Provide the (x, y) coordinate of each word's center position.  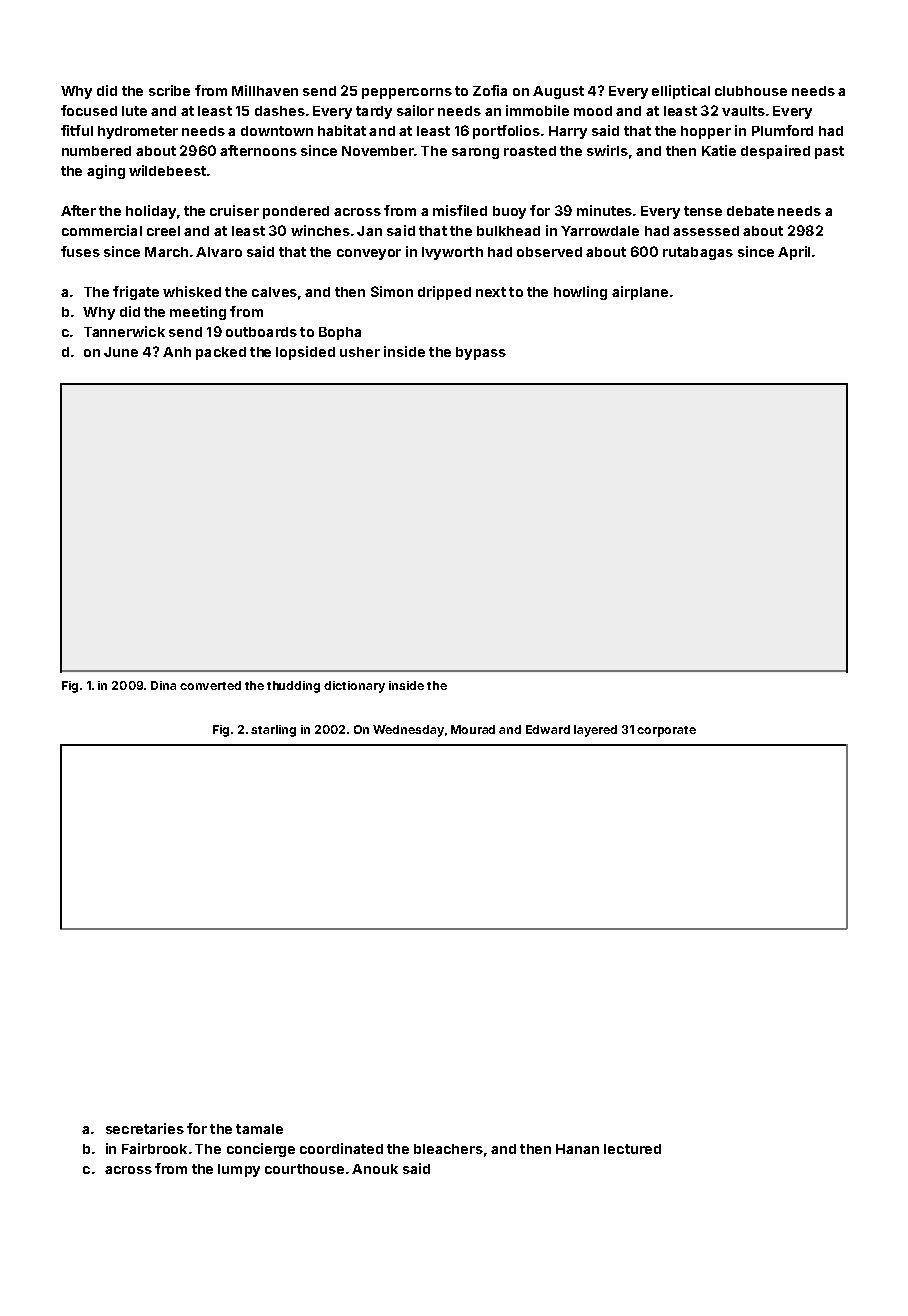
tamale (259, 1129)
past (829, 152)
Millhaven (265, 90)
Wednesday (408, 731)
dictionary (354, 687)
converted (210, 685)
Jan (369, 231)
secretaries (145, 1128)
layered (595, 731)
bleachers (448, 1149)
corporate (666, 731)
